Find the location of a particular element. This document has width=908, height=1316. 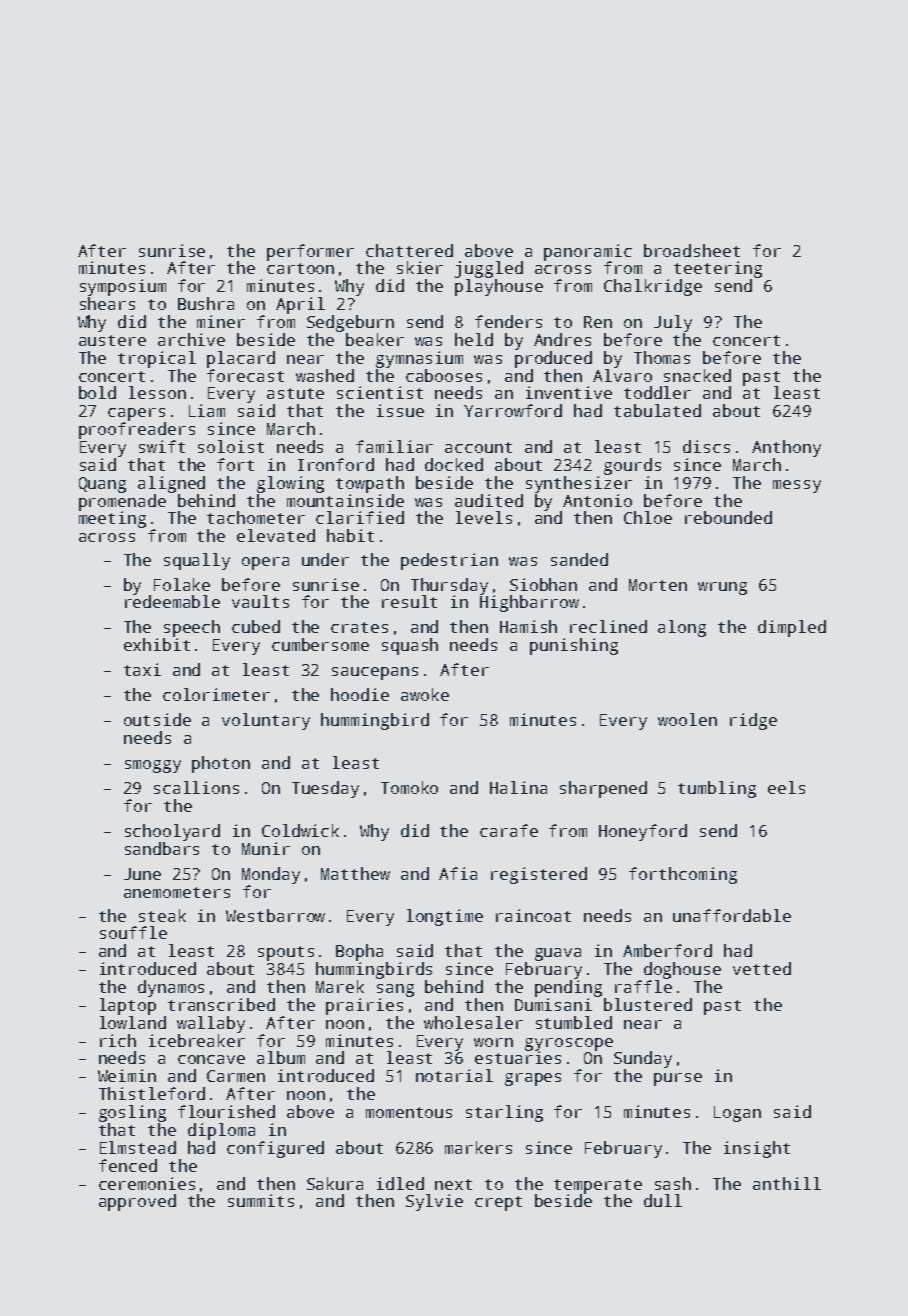

Elmstead is located at coordinates (138, 1147).
